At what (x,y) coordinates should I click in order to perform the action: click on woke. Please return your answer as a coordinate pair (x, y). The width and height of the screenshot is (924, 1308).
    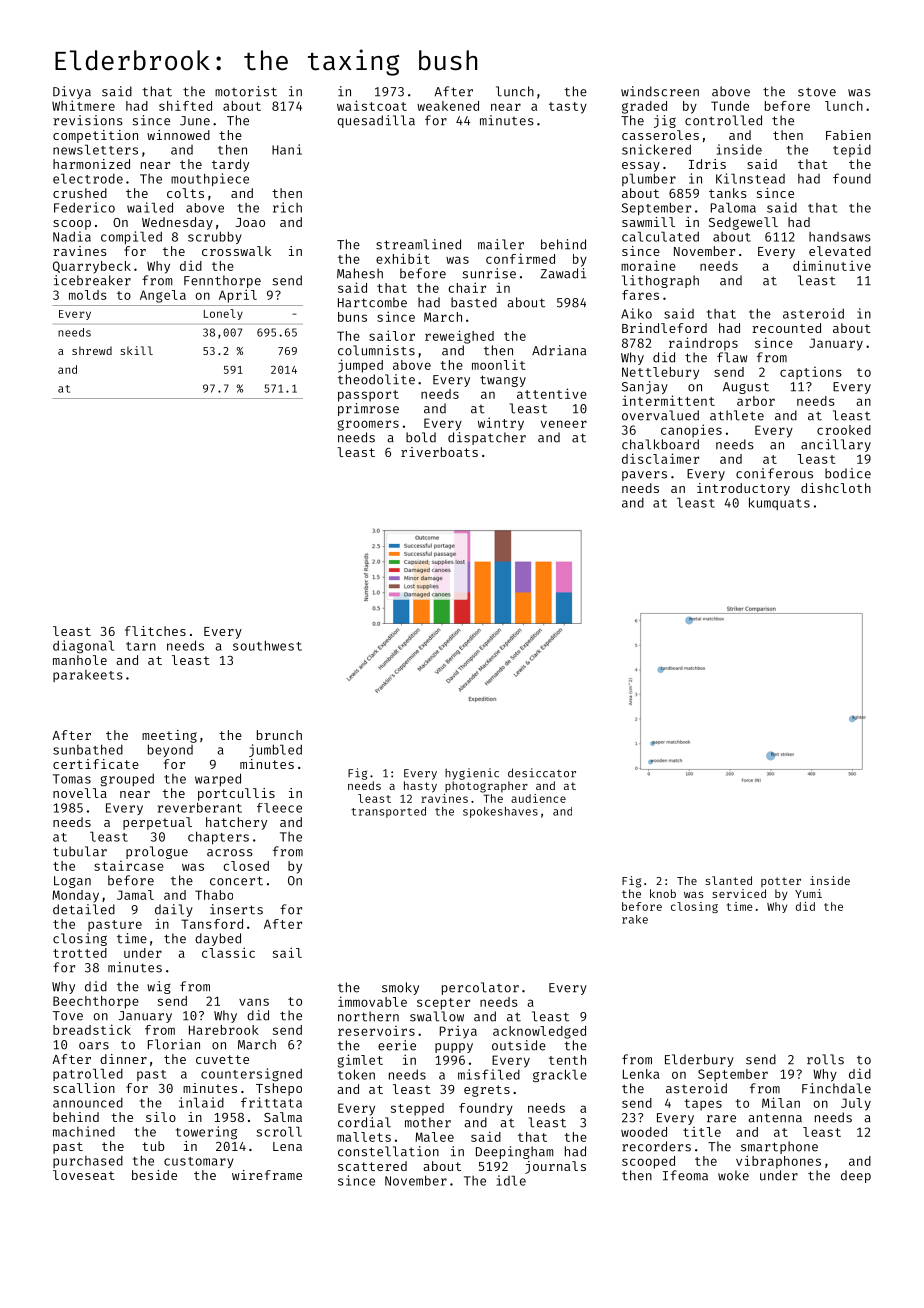
    Looking at the image, I should click on (733, 1175).
